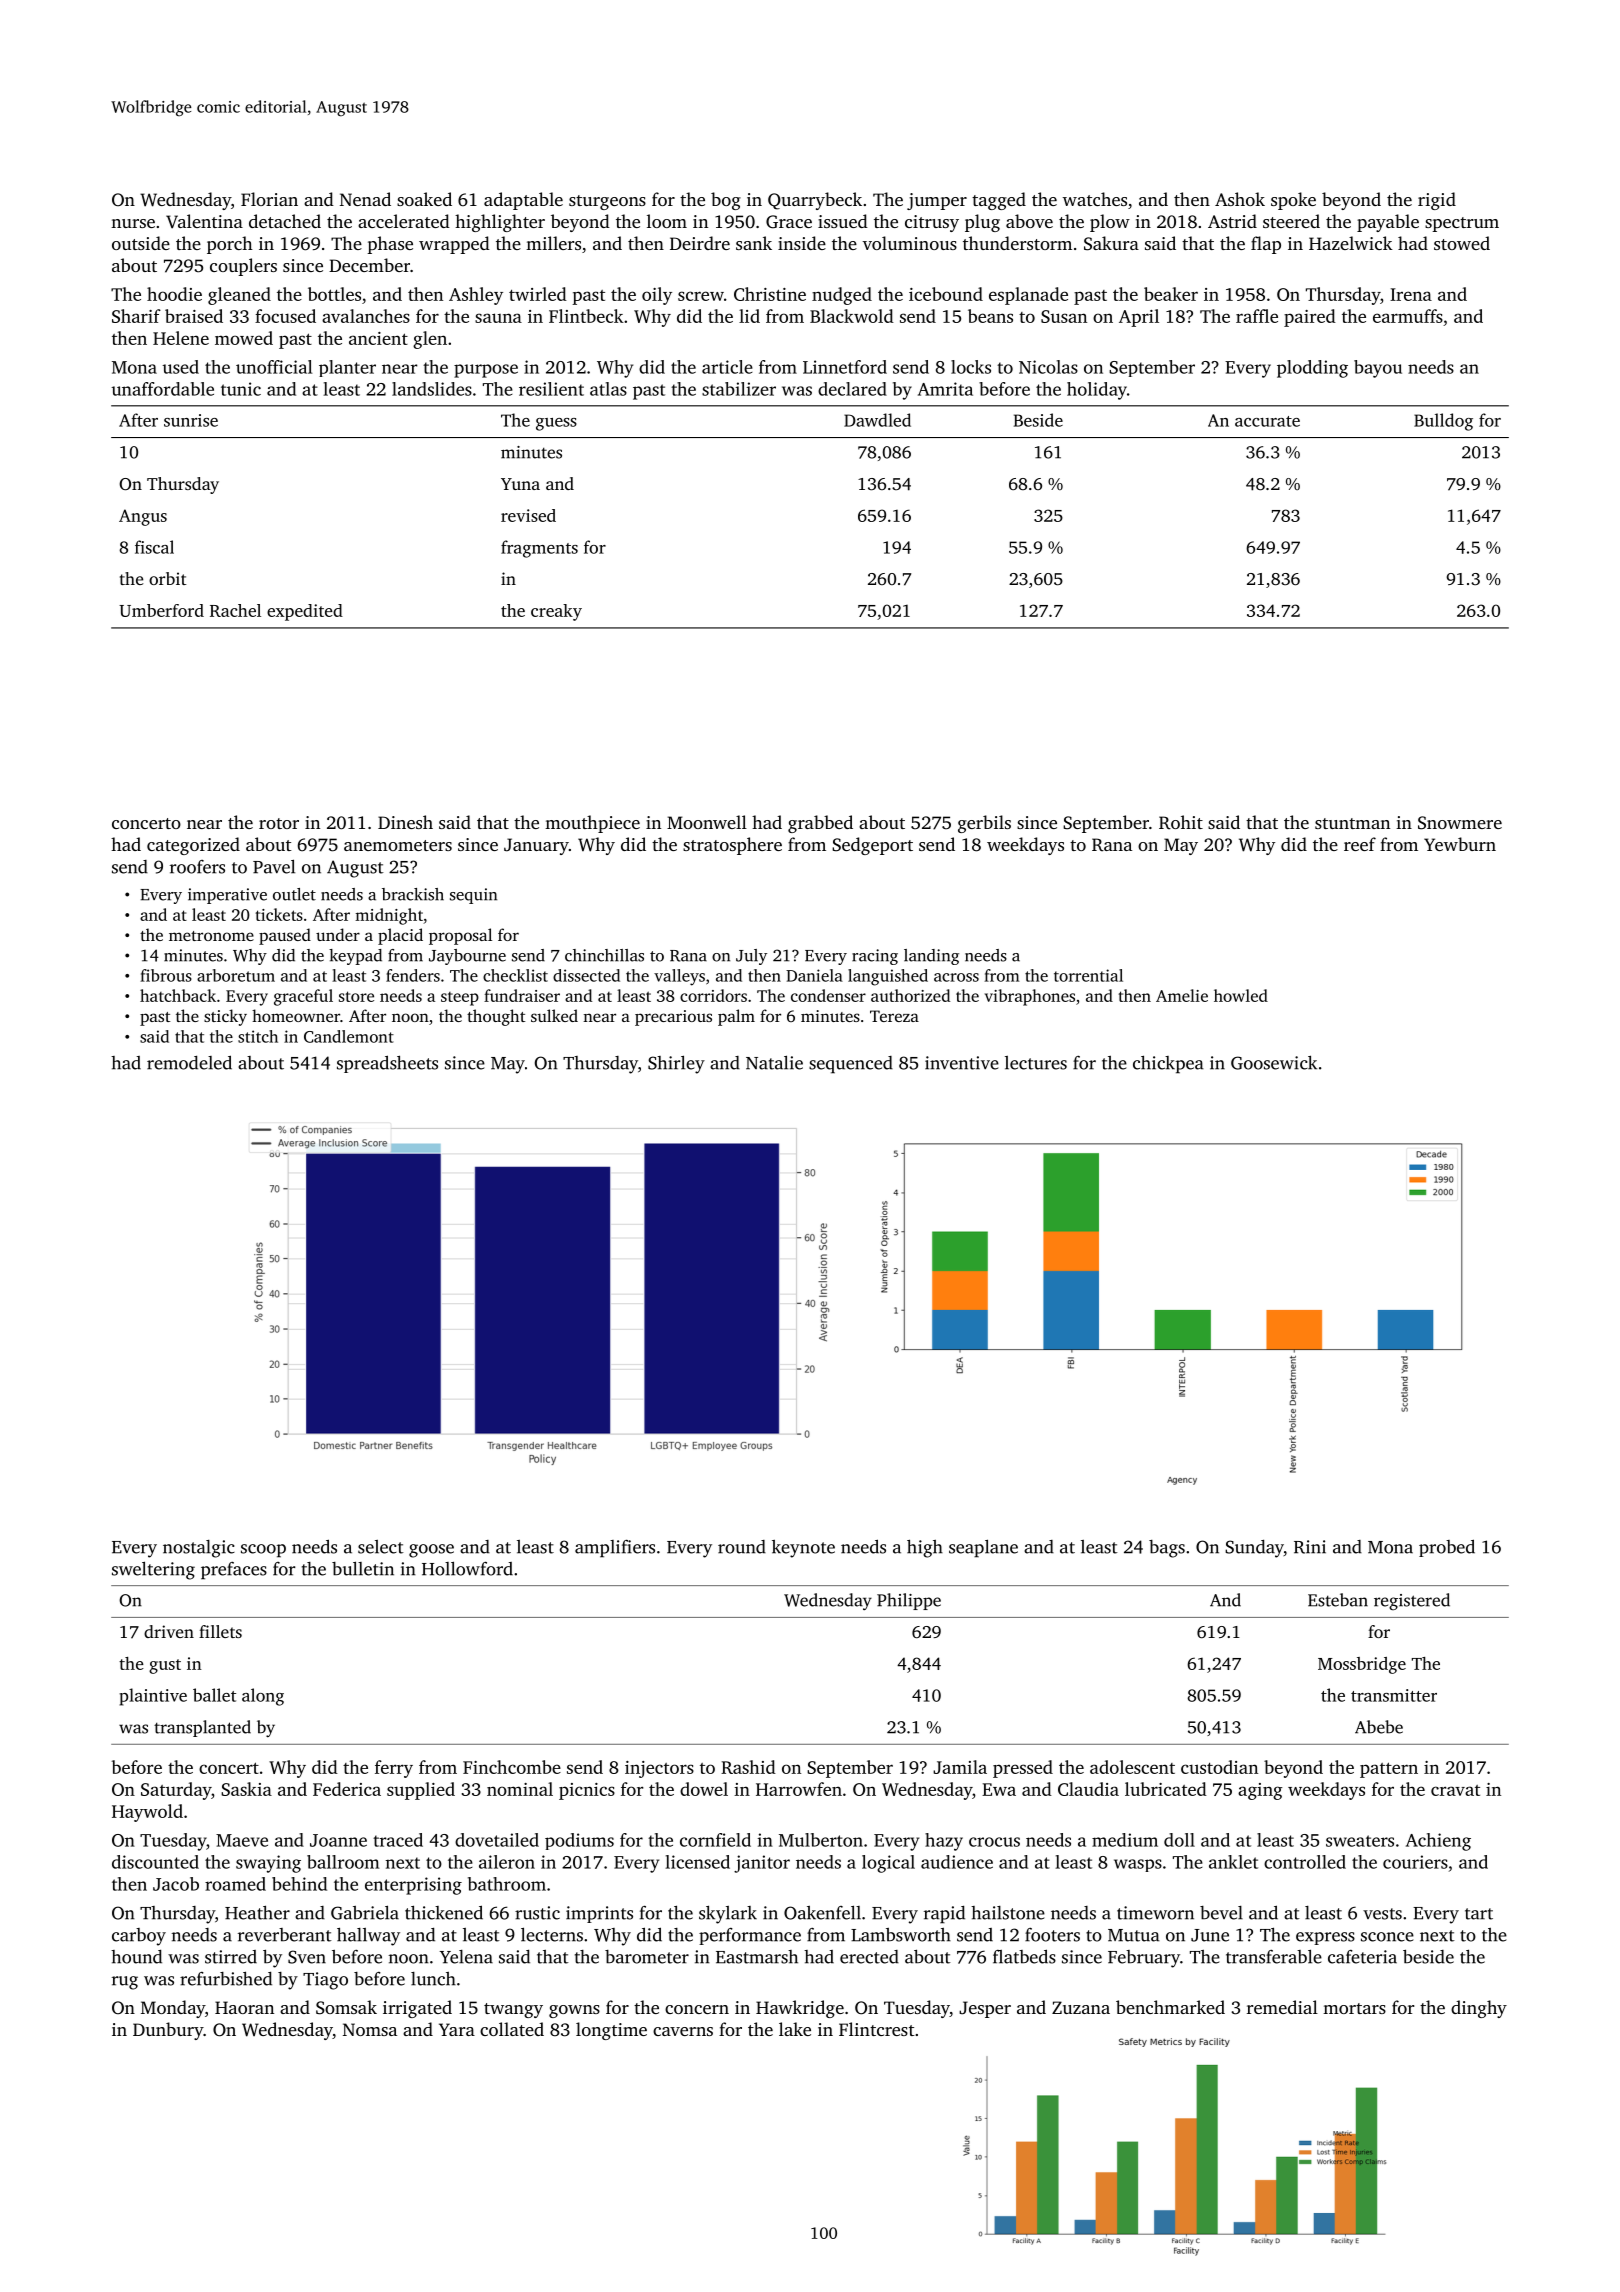 The image size is (1620, 2292). I want to click on caverns, so click(683, 2031).
